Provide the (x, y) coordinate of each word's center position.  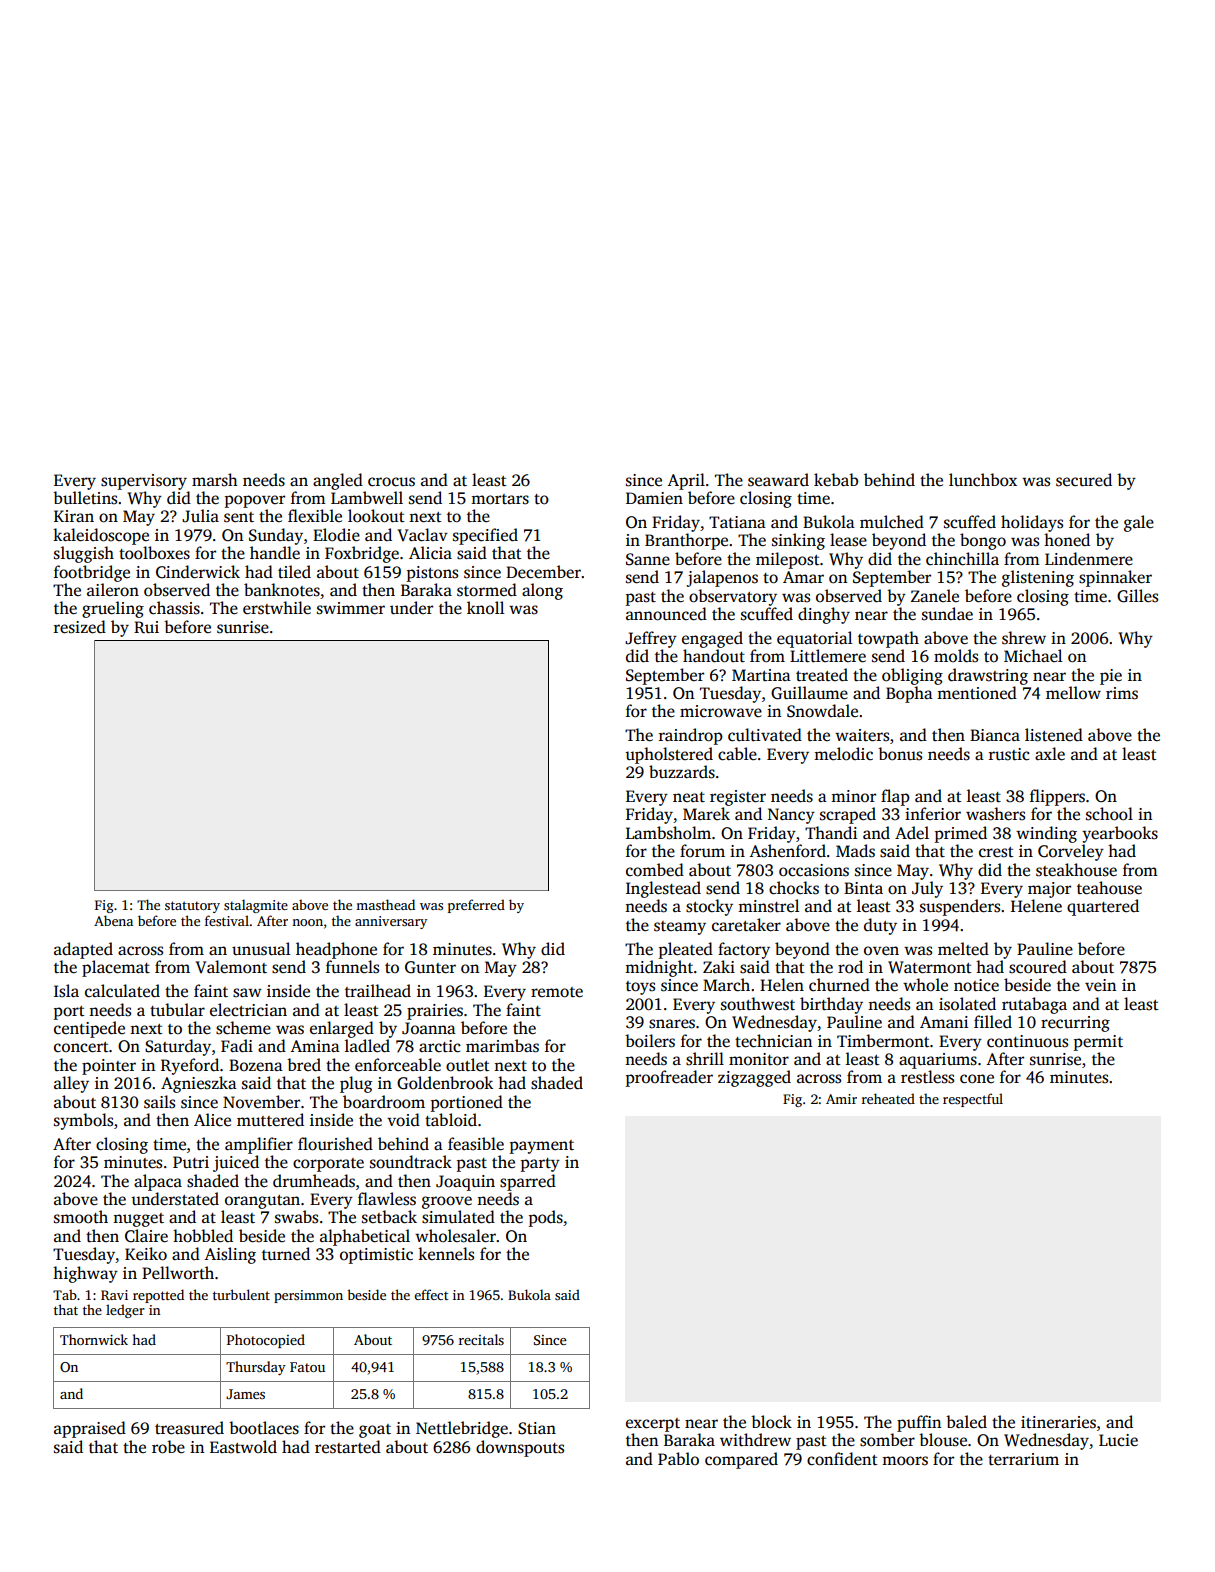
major (1049, 890)
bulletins (85, 498)
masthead (385, 904)
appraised (90, 1429)
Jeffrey (651, 639)
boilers (650, 1041)
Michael (1033, 656)
